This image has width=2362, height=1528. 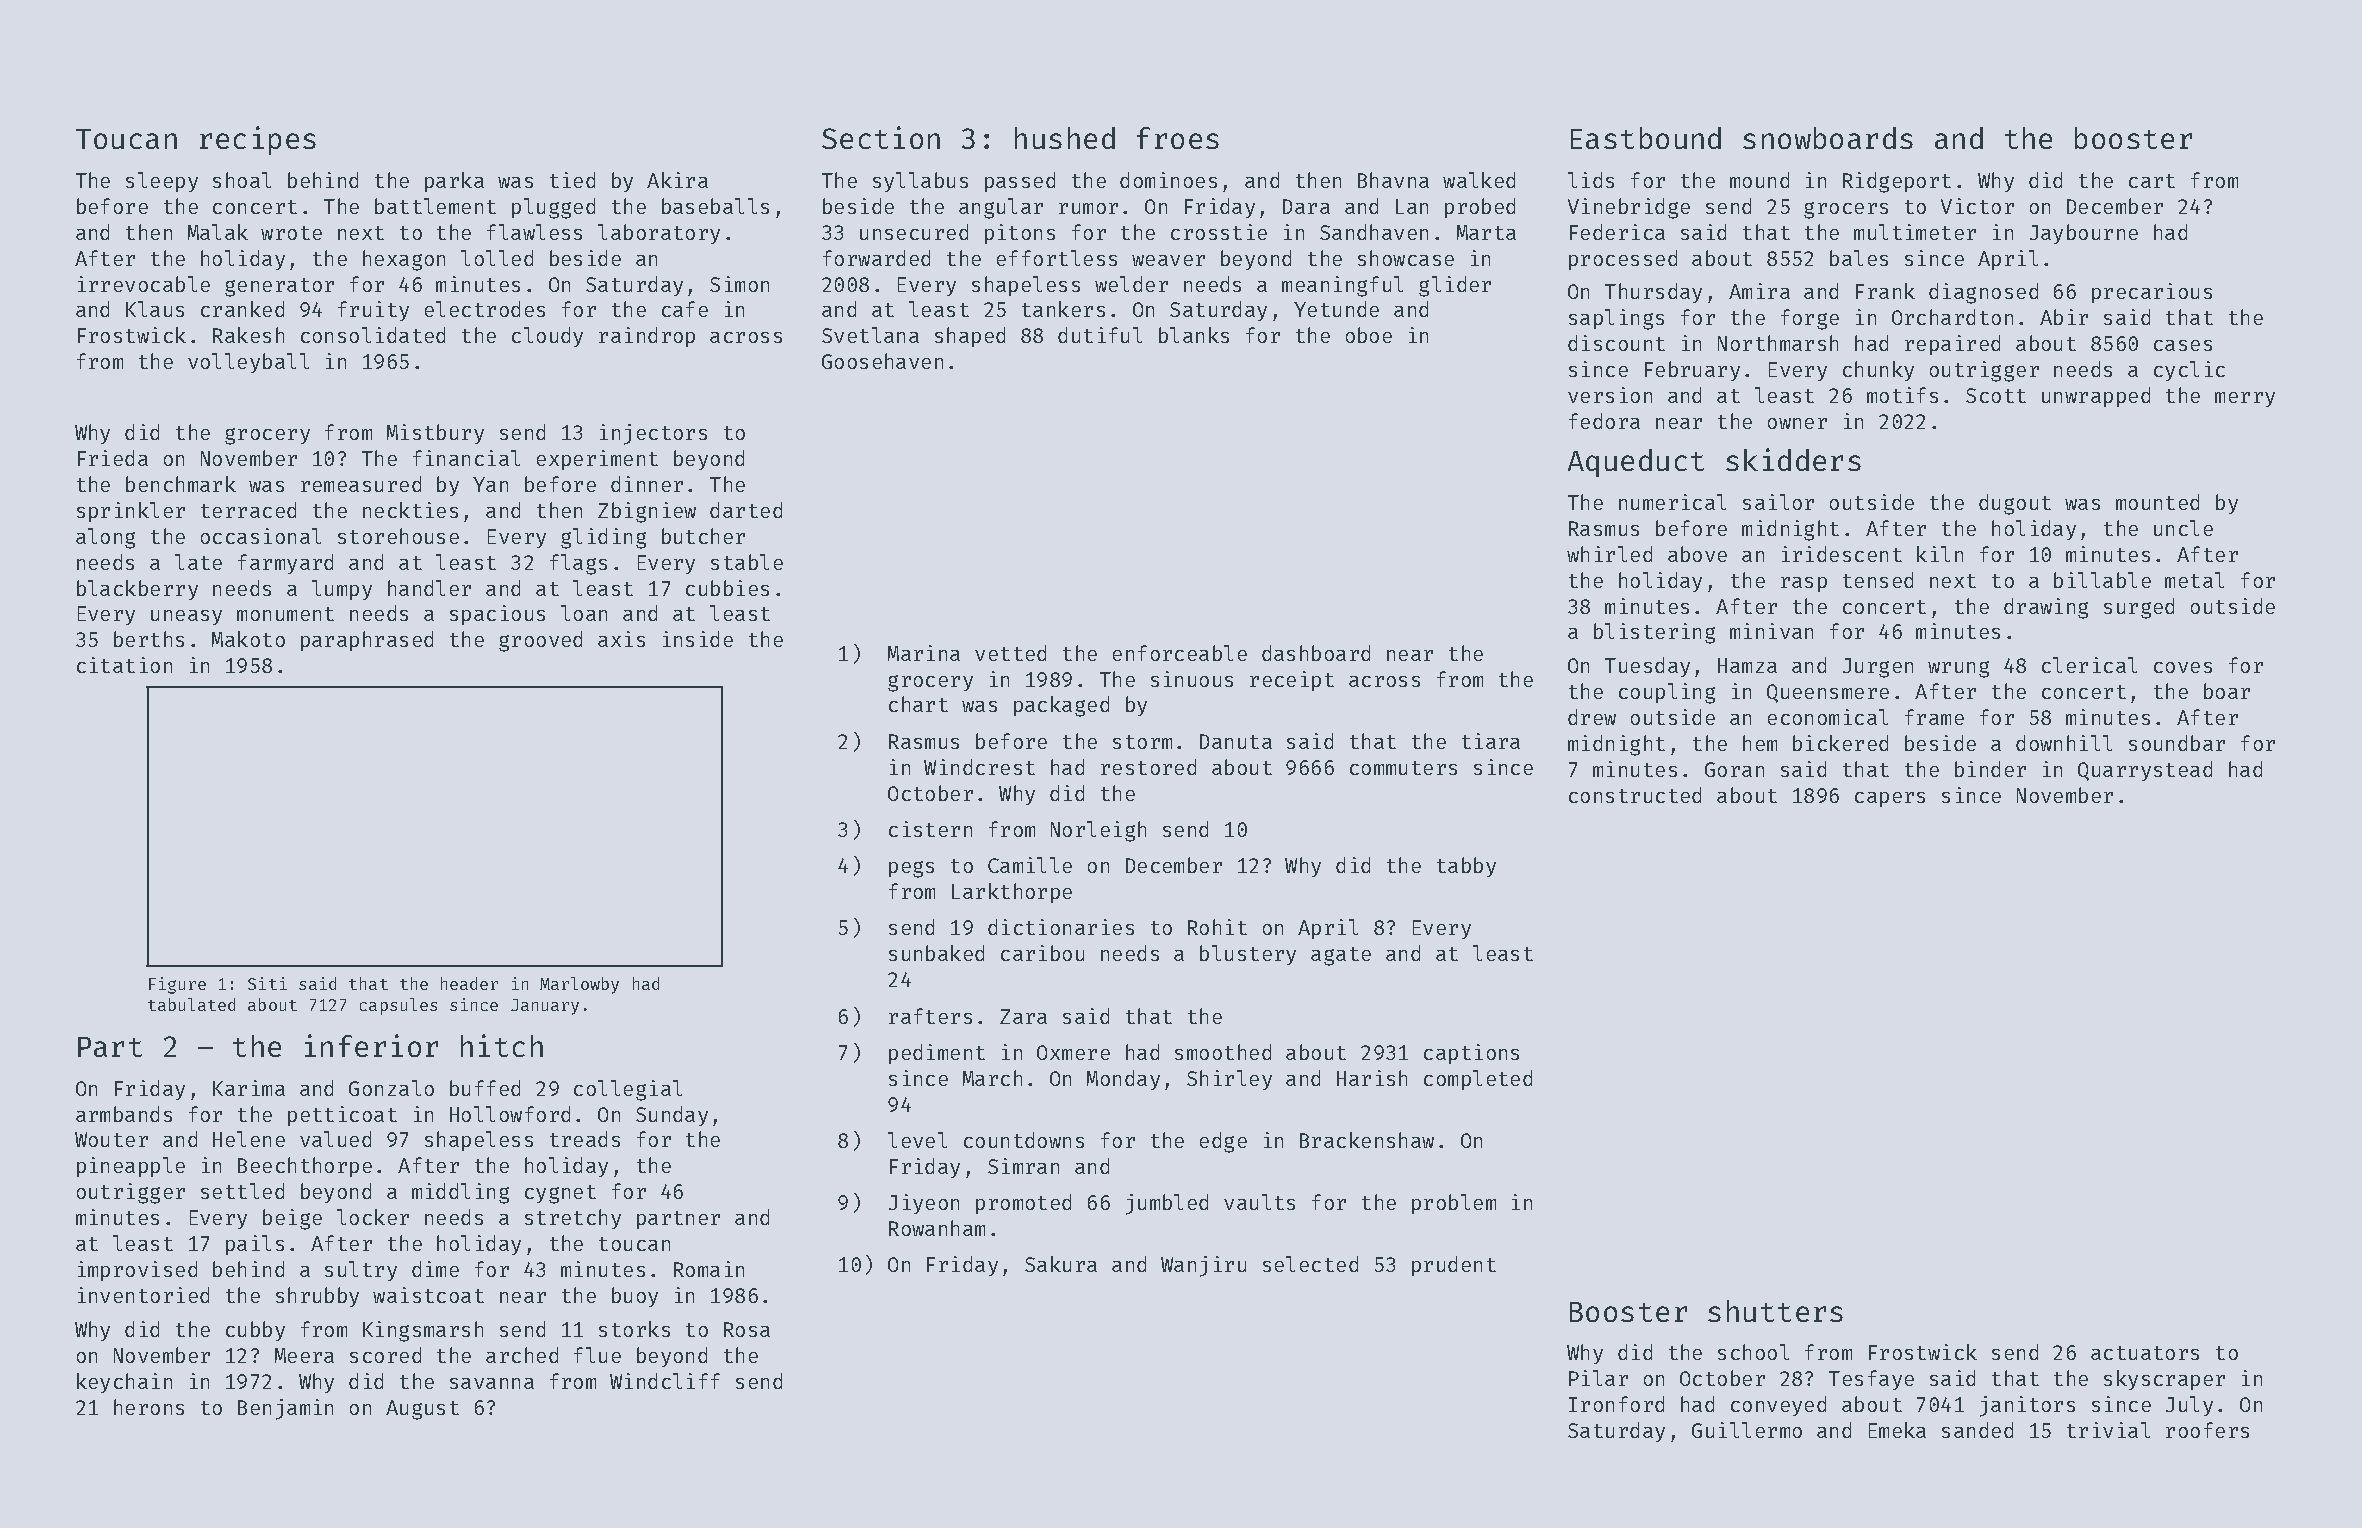 What do you see at coordinates (1023, 1016) in the image?
I see `Zara` at bounding box center [1023, 1016].
